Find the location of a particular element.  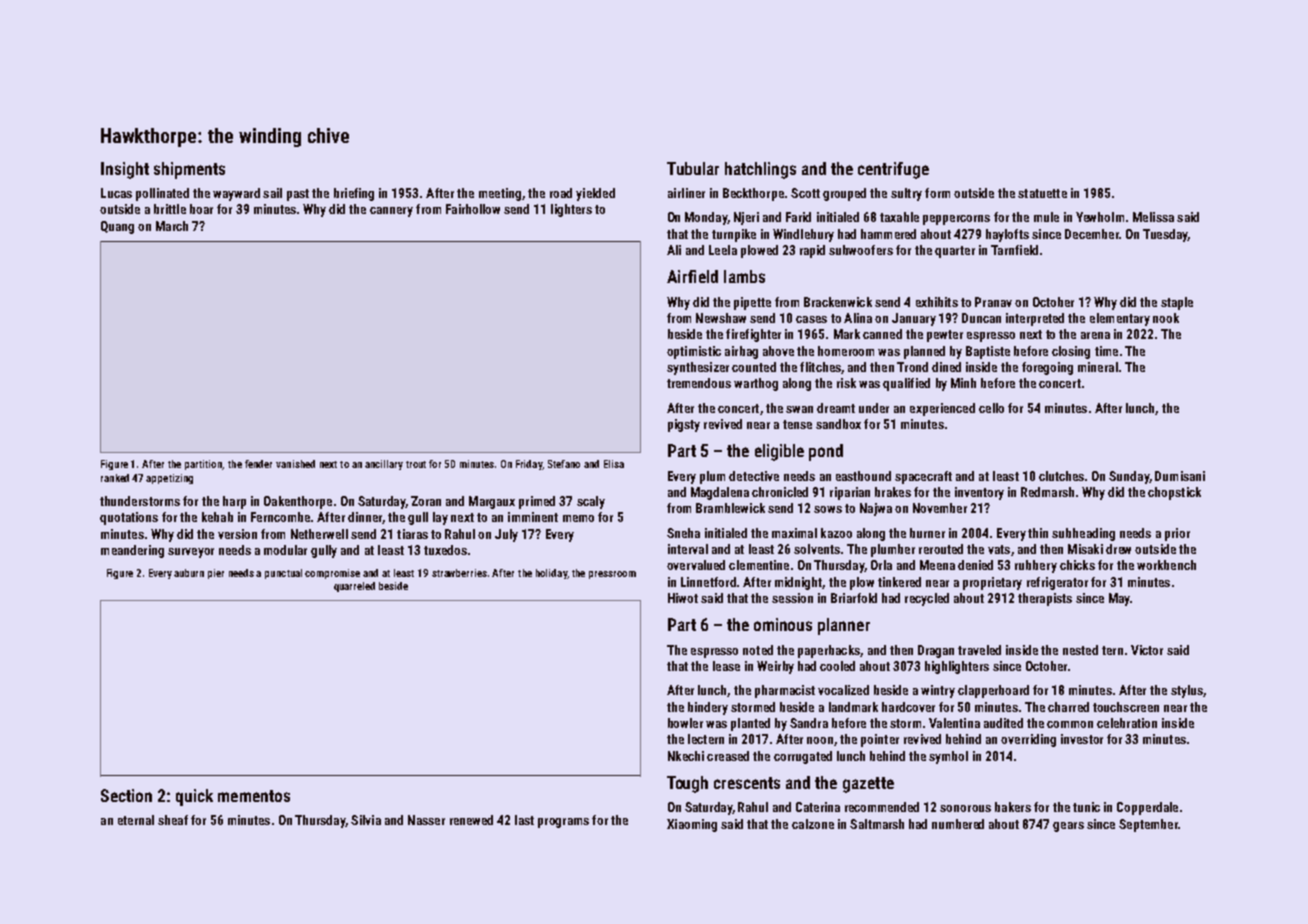

statuette is located at coordinates (1042, 193).
